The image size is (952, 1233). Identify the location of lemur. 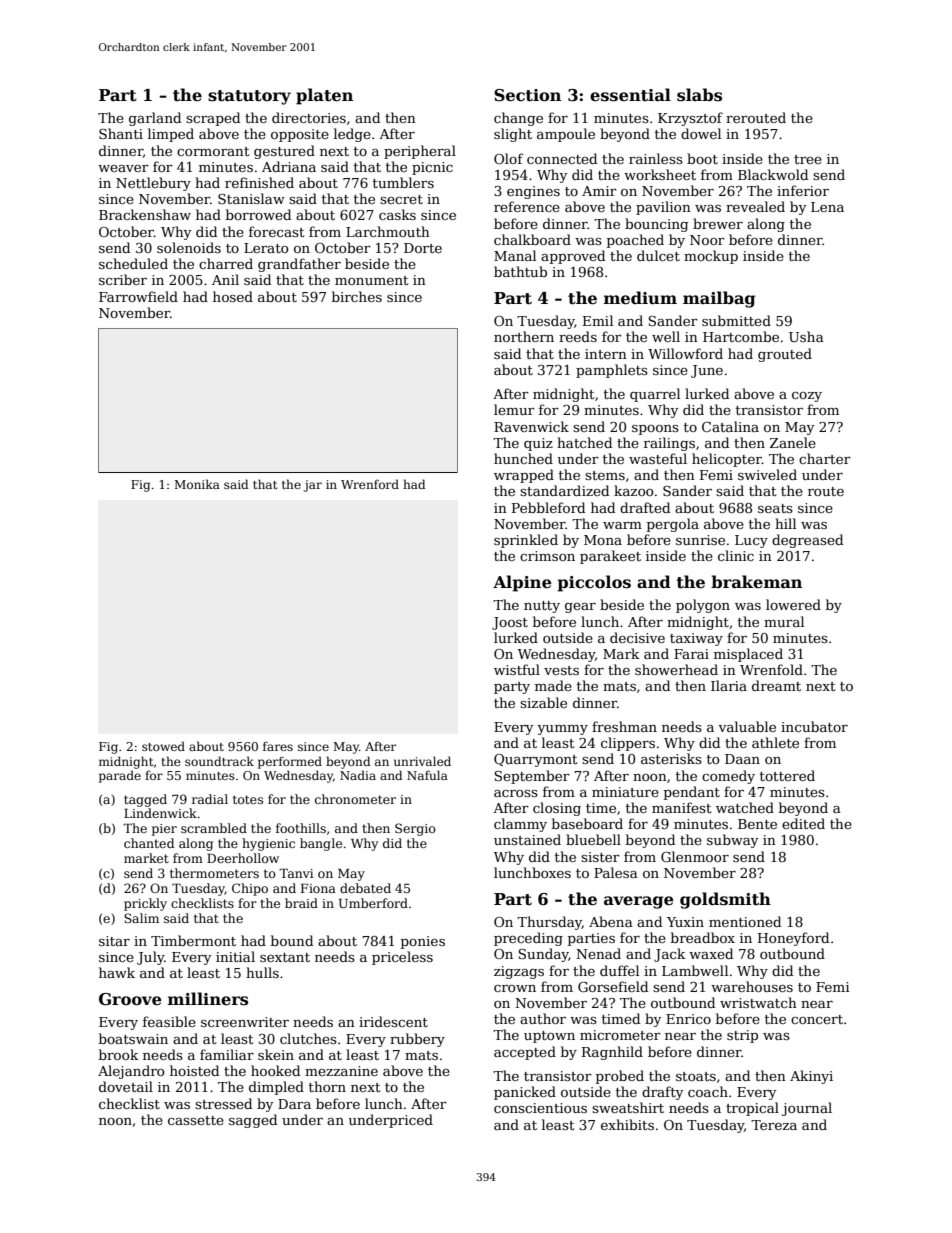
(514, 409).
